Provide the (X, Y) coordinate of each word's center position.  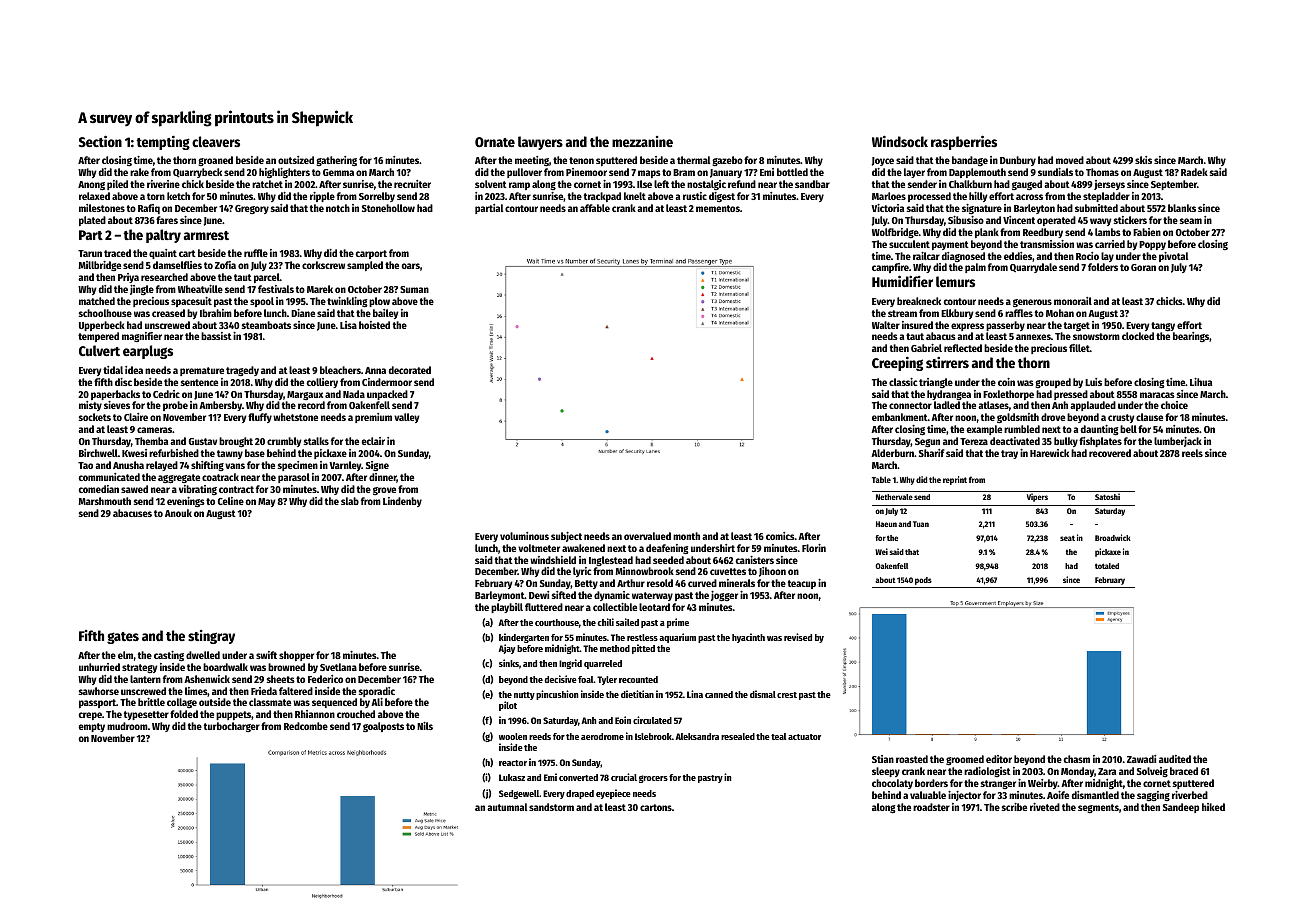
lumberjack (1178, 442)
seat (1067, 538)
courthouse (557, 622)
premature (202, 371)
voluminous (524, 536)
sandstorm (551, 807)
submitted (1096, 208)
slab (350, 501)
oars (411, 266)
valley (406, 418)
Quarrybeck (197, 173)
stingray (211, 637)
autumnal (507, 807)
